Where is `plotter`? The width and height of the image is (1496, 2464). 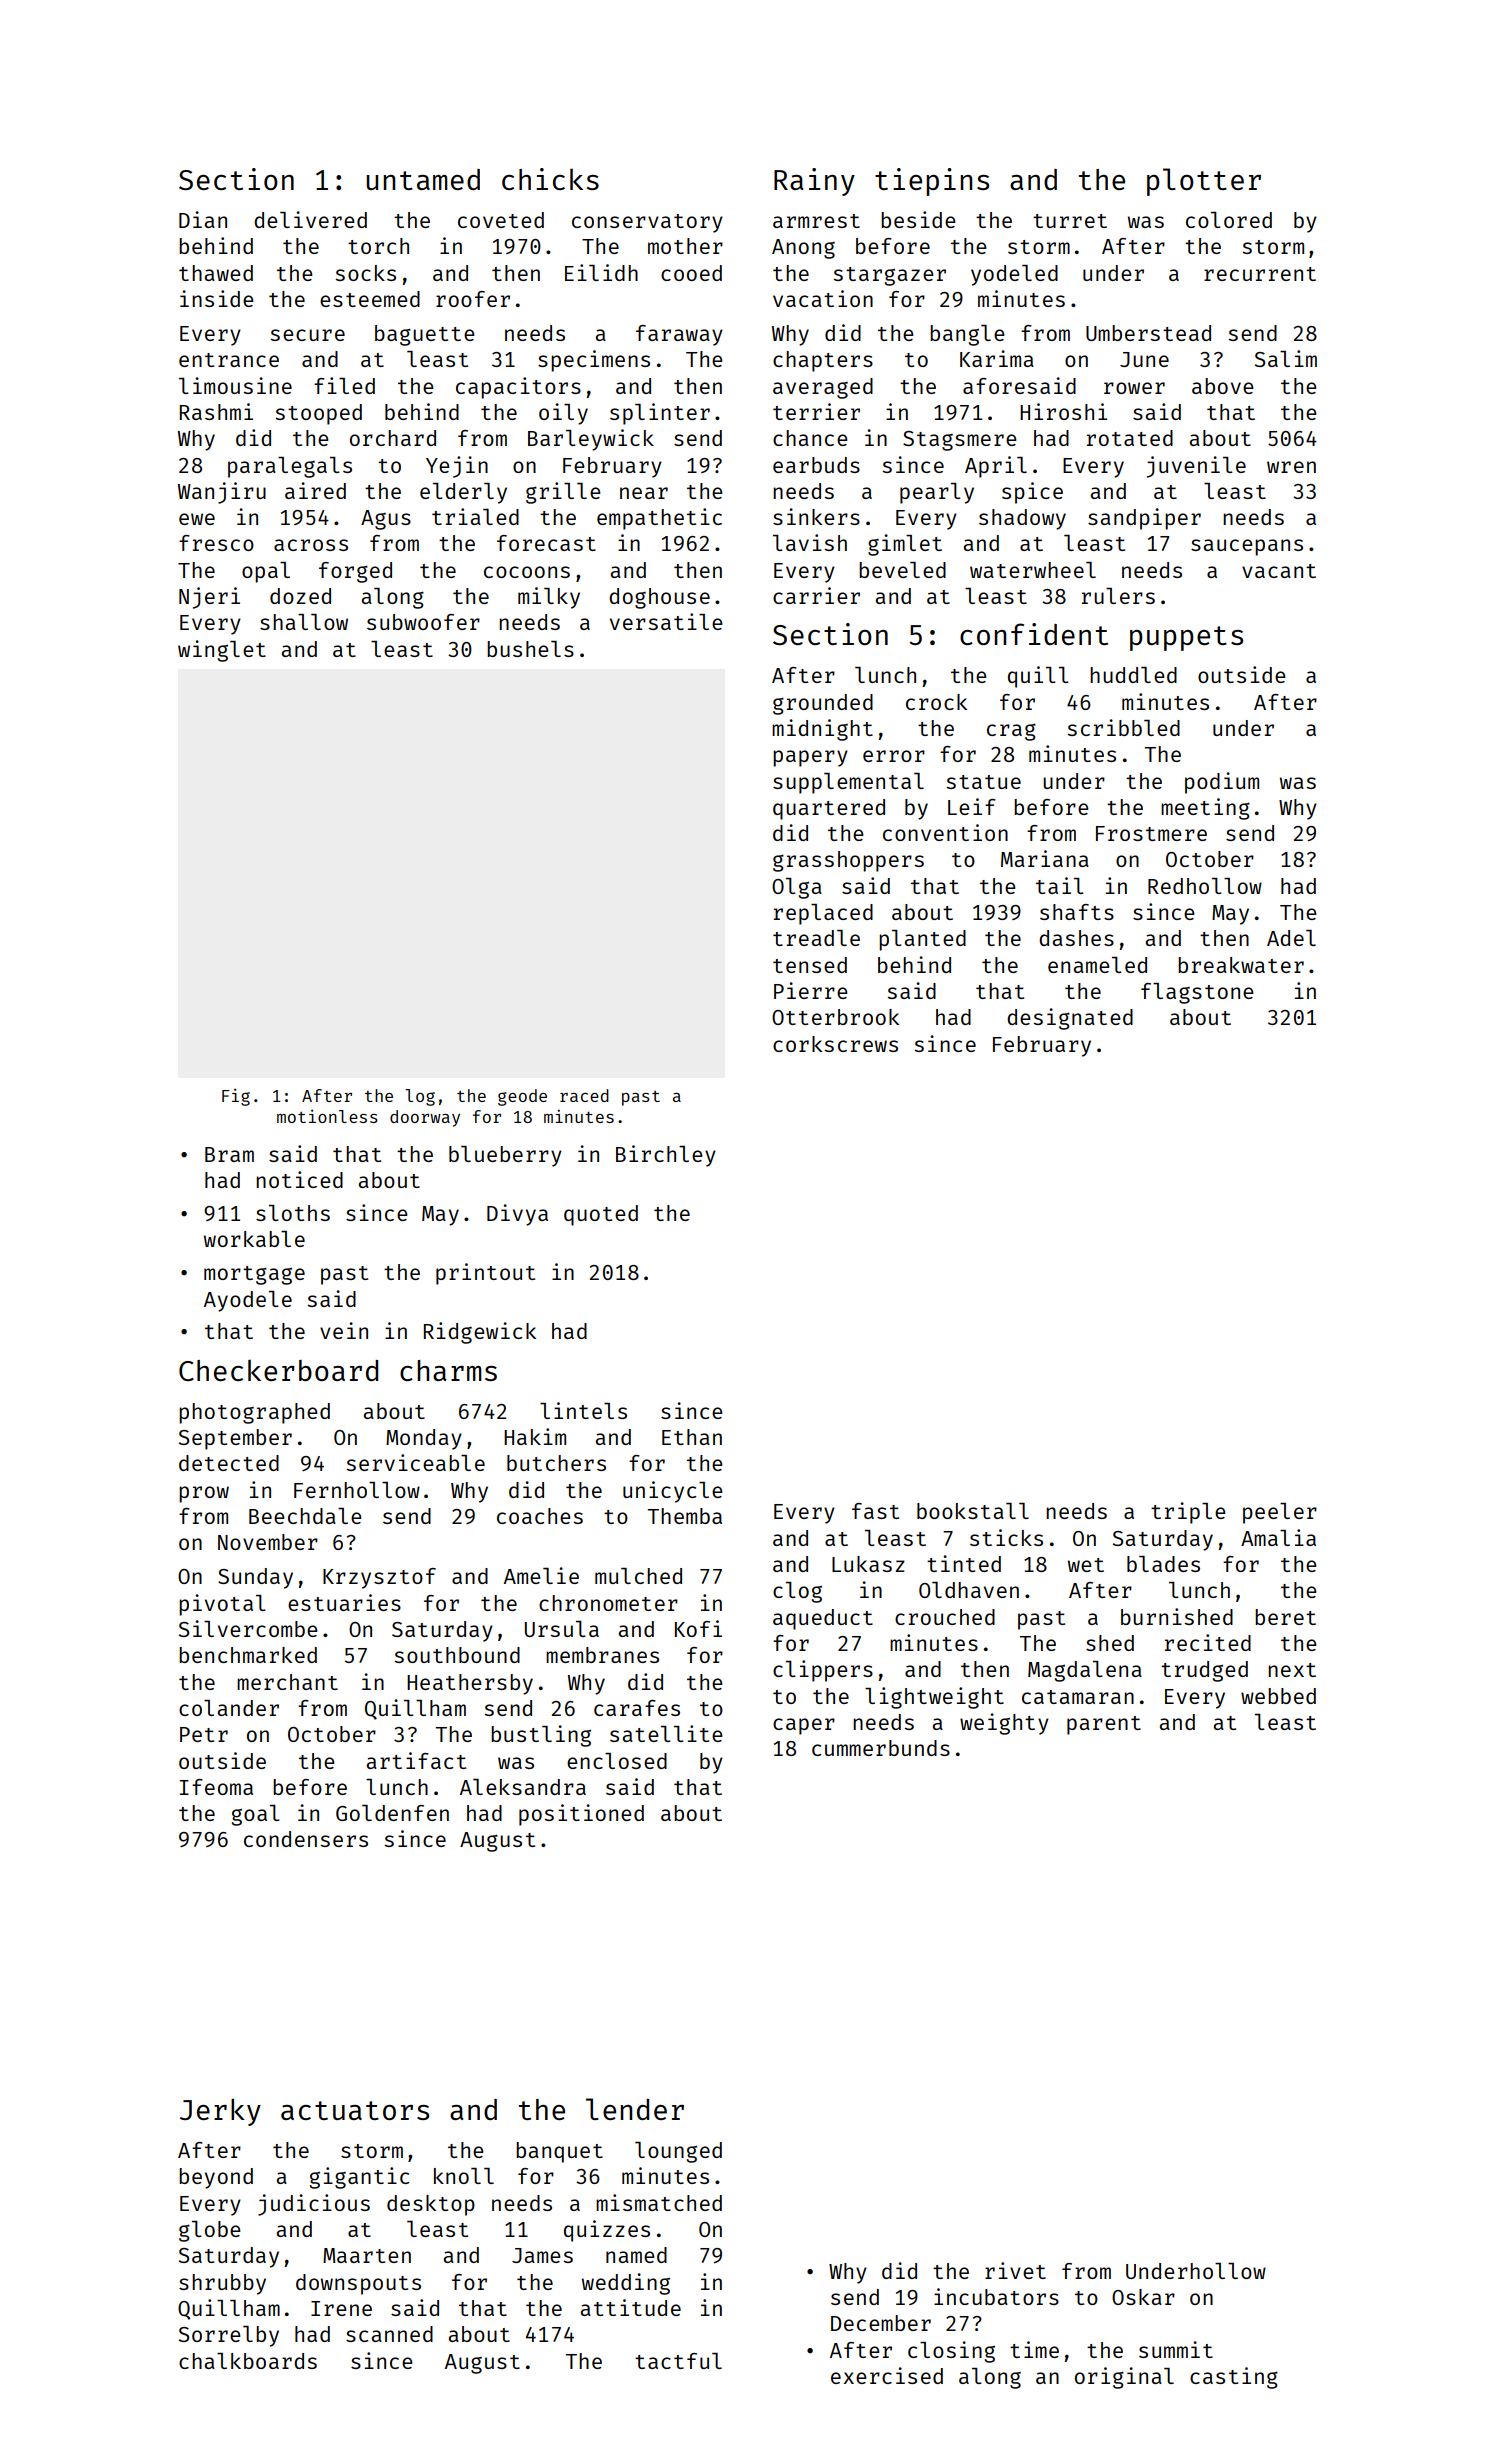
plotter is located at coordinates (1204, 182).
